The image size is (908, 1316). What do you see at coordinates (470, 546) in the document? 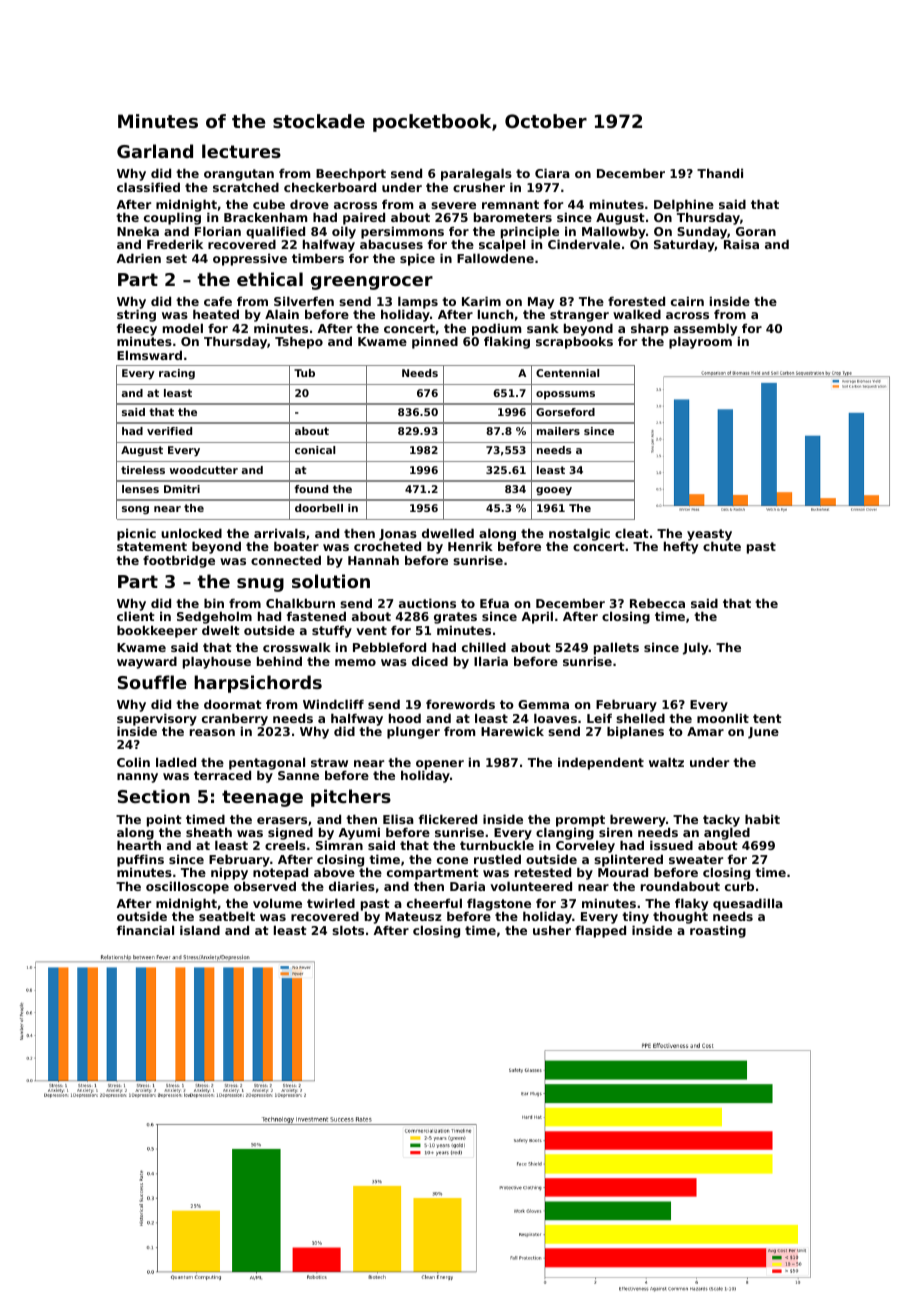
I see `Henrik` at bounding box center [470, 546].
